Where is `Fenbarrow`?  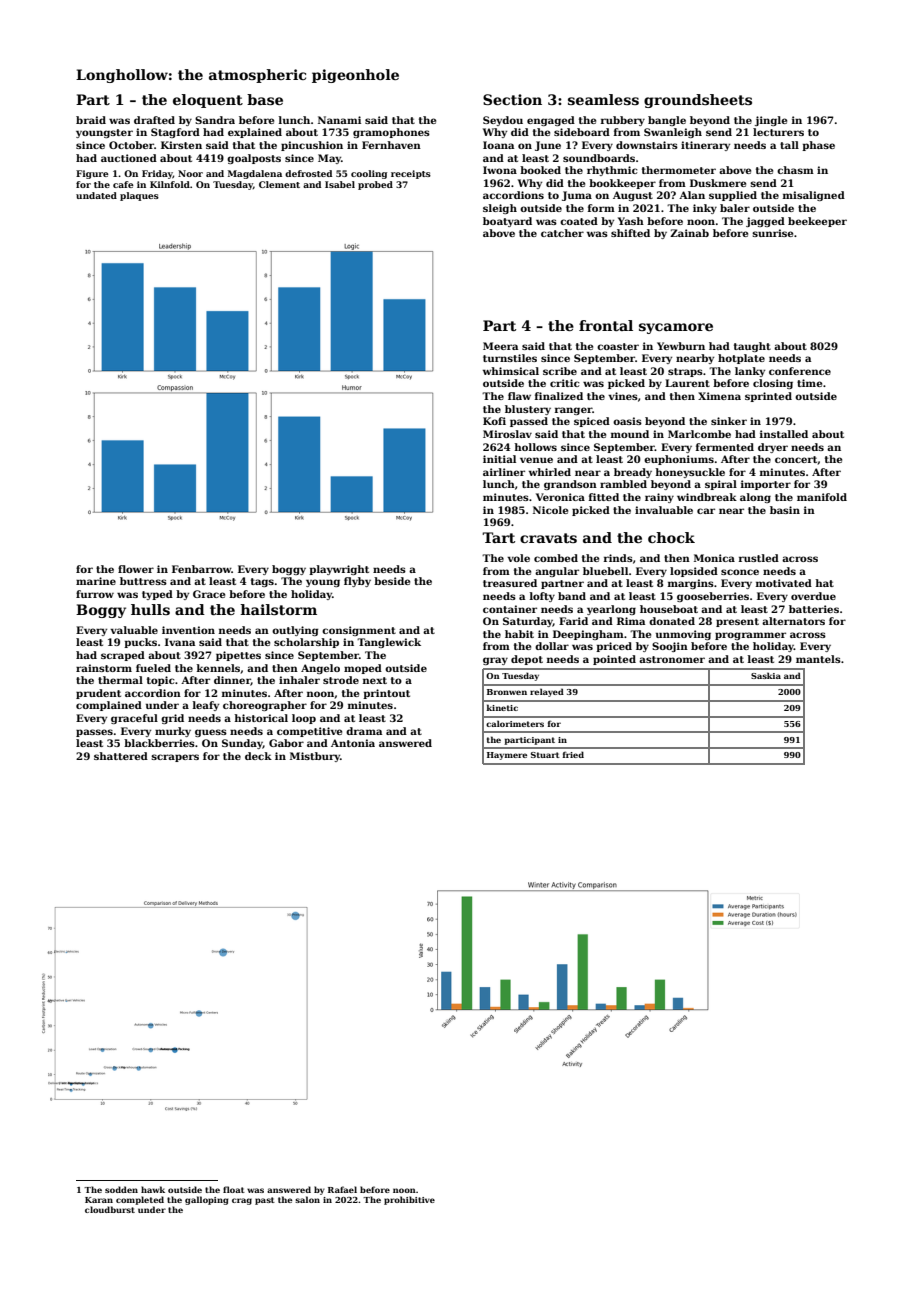 Fenbarrow is located at coordinates (202, 569).
